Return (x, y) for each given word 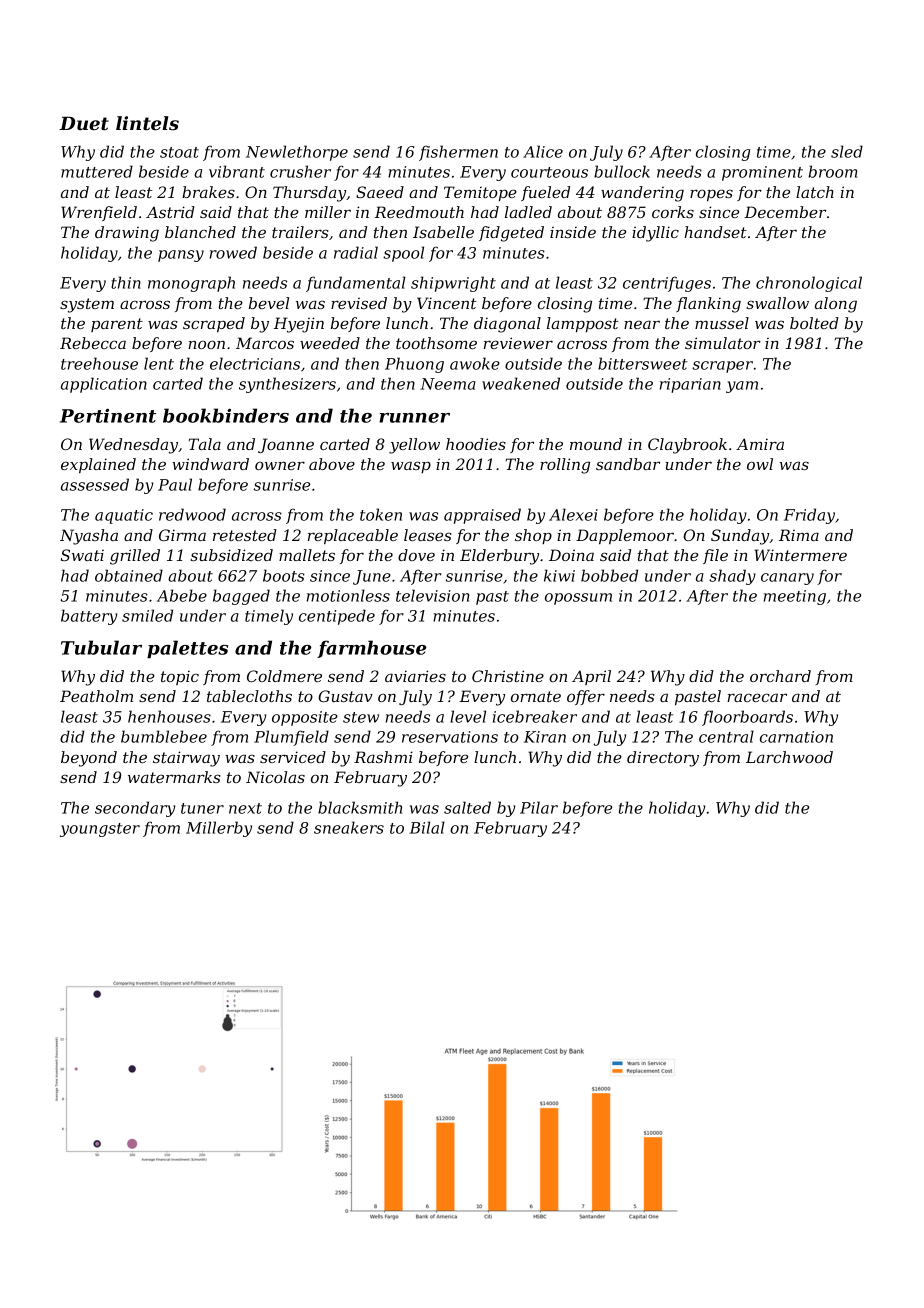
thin (126, 282)
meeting (795, 597)
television (432, 595)
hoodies (476, 444)
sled (847, 151)
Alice (543, 151)
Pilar (539, 807)
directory (663, 759)
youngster (100, 830)
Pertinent (108, 415)
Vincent (447, 303)
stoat (179, 152)
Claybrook (687, 446)
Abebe (182, 595)
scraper (722, 367)
